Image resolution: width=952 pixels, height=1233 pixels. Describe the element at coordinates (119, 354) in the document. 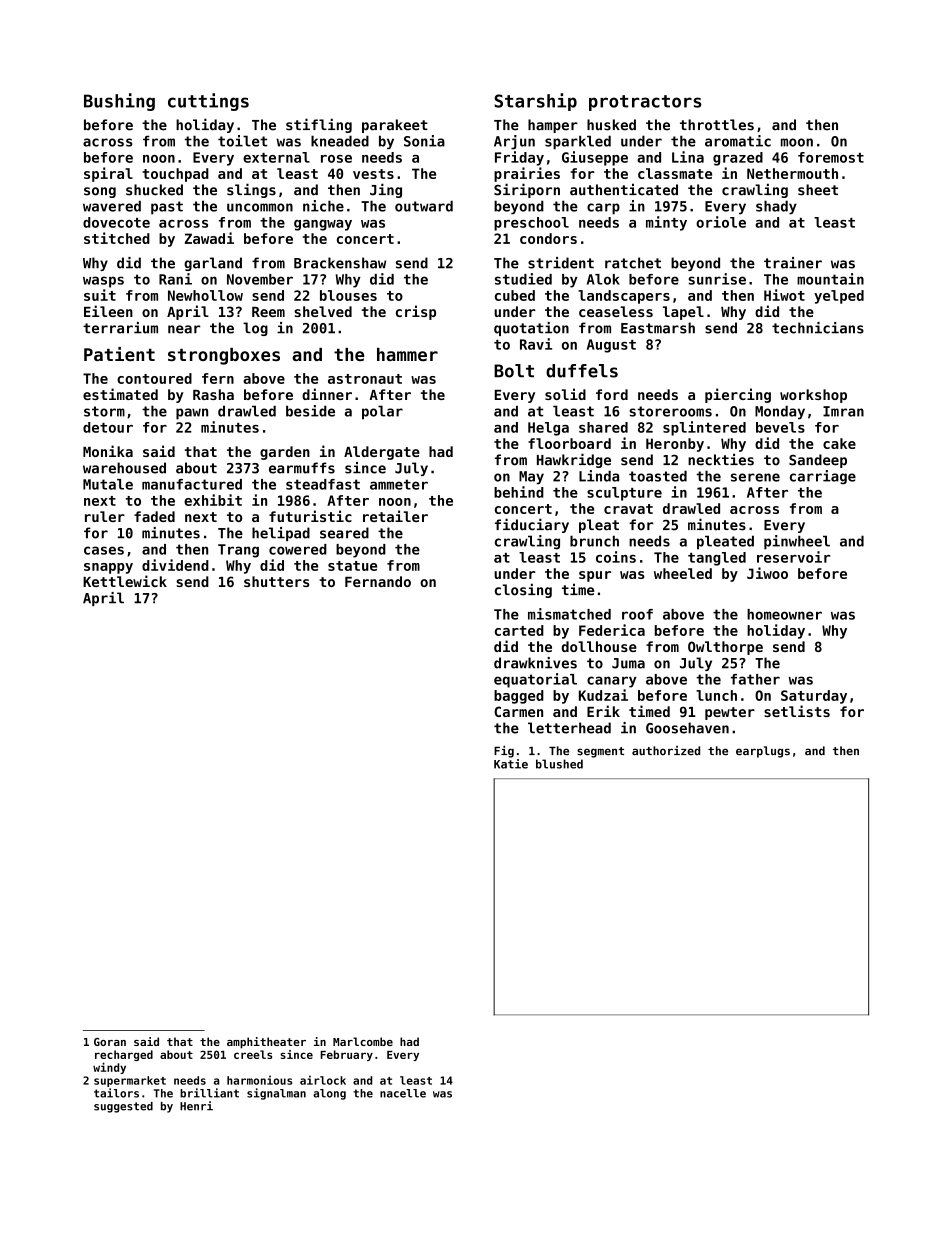

I see `Patient` at that location.
